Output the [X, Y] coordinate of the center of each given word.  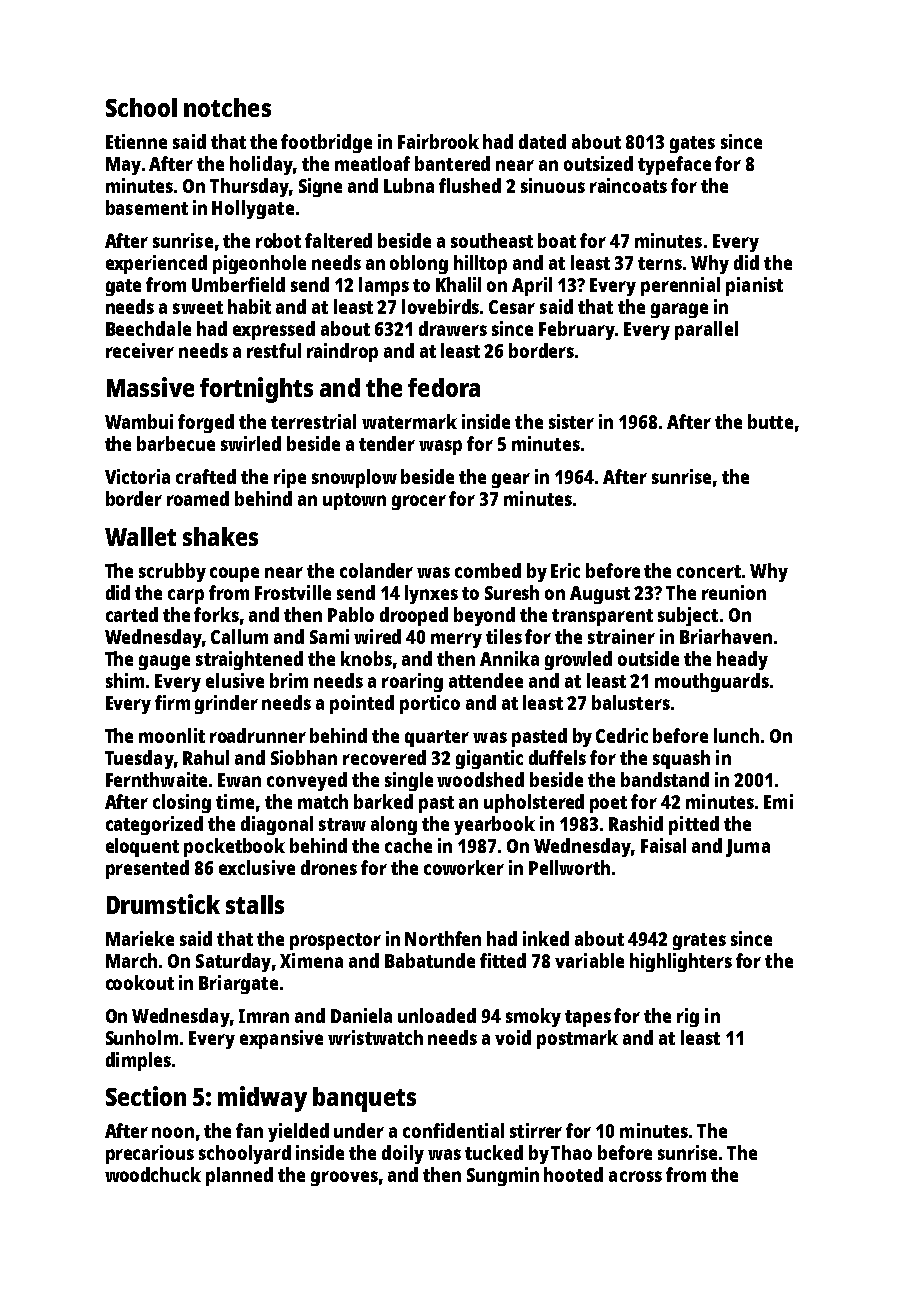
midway [262, 1099]
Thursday [249, 187]
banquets [364, 1099]
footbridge [326, 143]
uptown [354, 501]
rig [688, 1017]
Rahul [206, 757]
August [600, 595]
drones [329, 867]
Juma [748, 848]
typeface [674, 165]
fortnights [256, 390]
